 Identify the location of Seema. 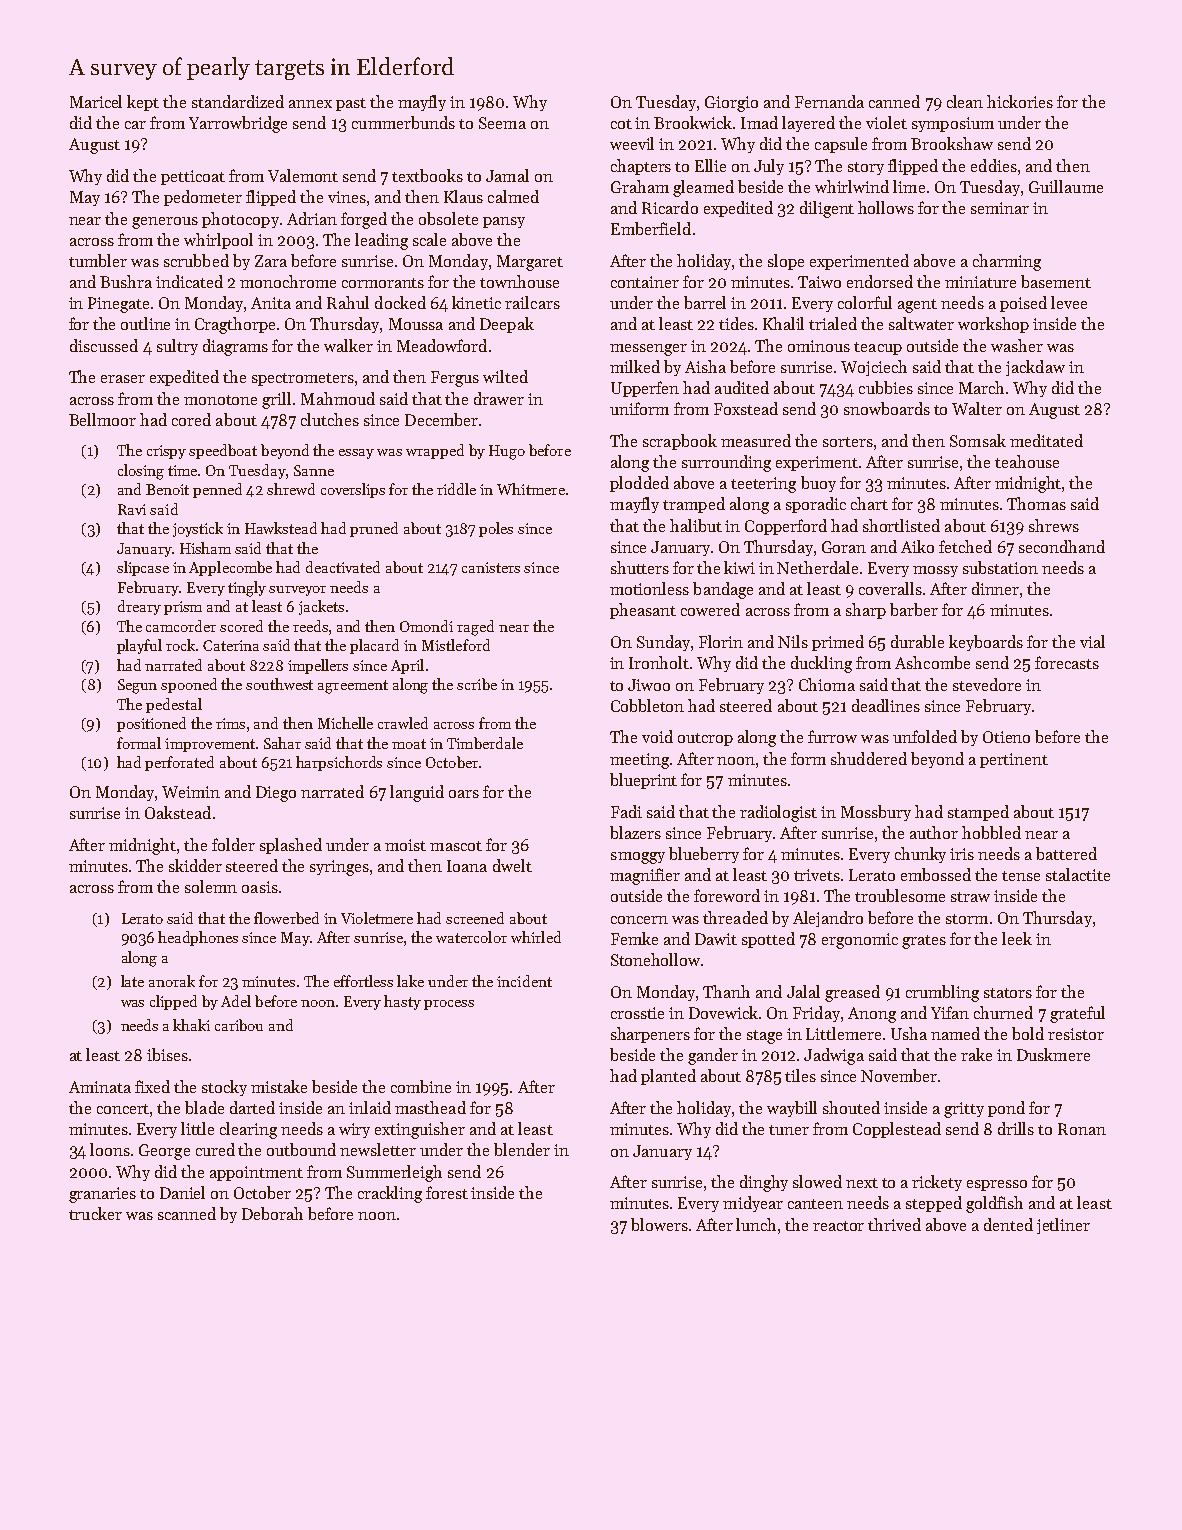
(502, 123).
